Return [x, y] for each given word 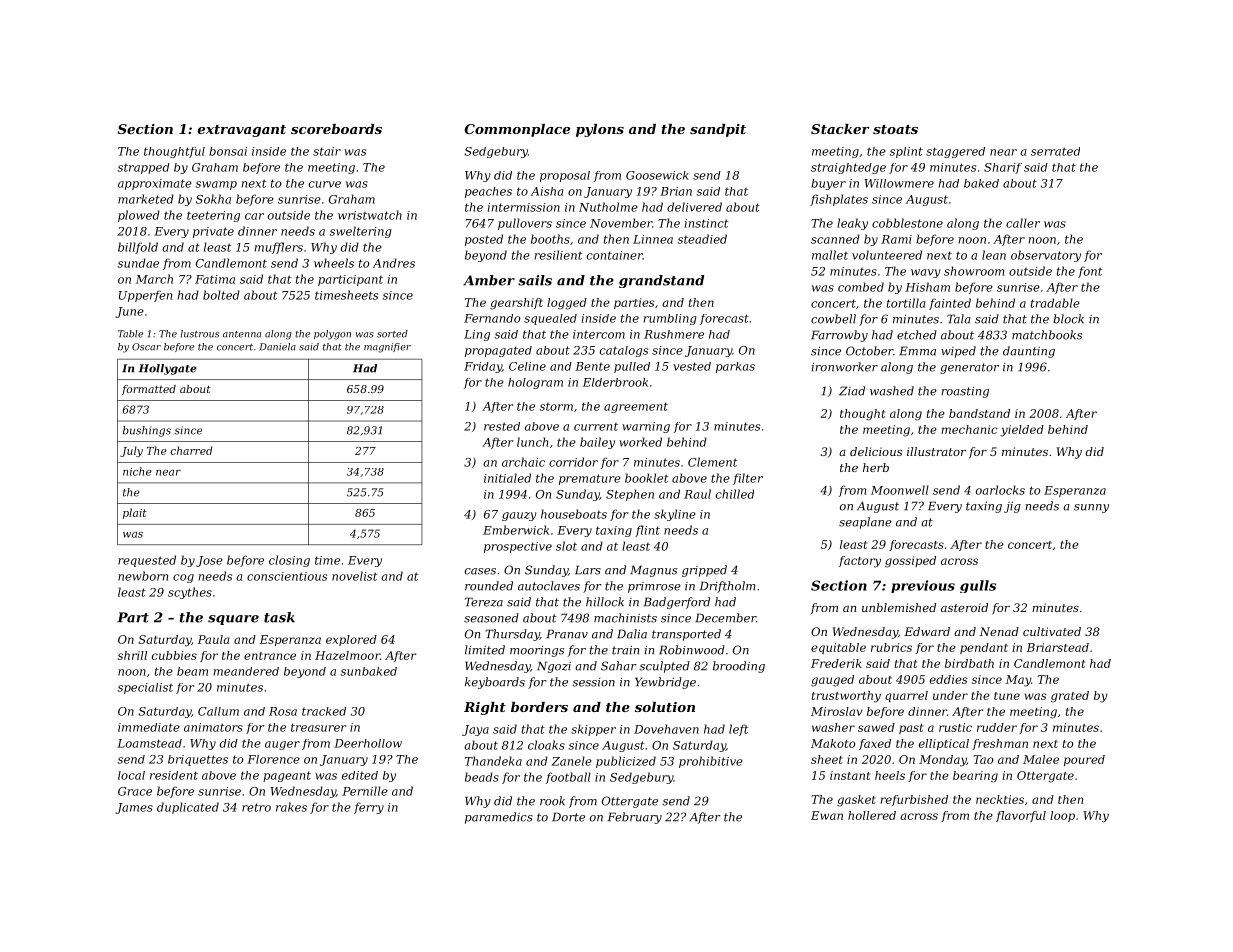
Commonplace [517, 130]
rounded [489, 586]
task [279, 617]
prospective [518, 547]
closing [289, 561]
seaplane [865, 523]
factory [860, 562]
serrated [1055, 151]
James [134, 808]
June [129, 312]
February [635, 818]
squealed [550, 319]
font [1090, 272]
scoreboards [336, 129]
